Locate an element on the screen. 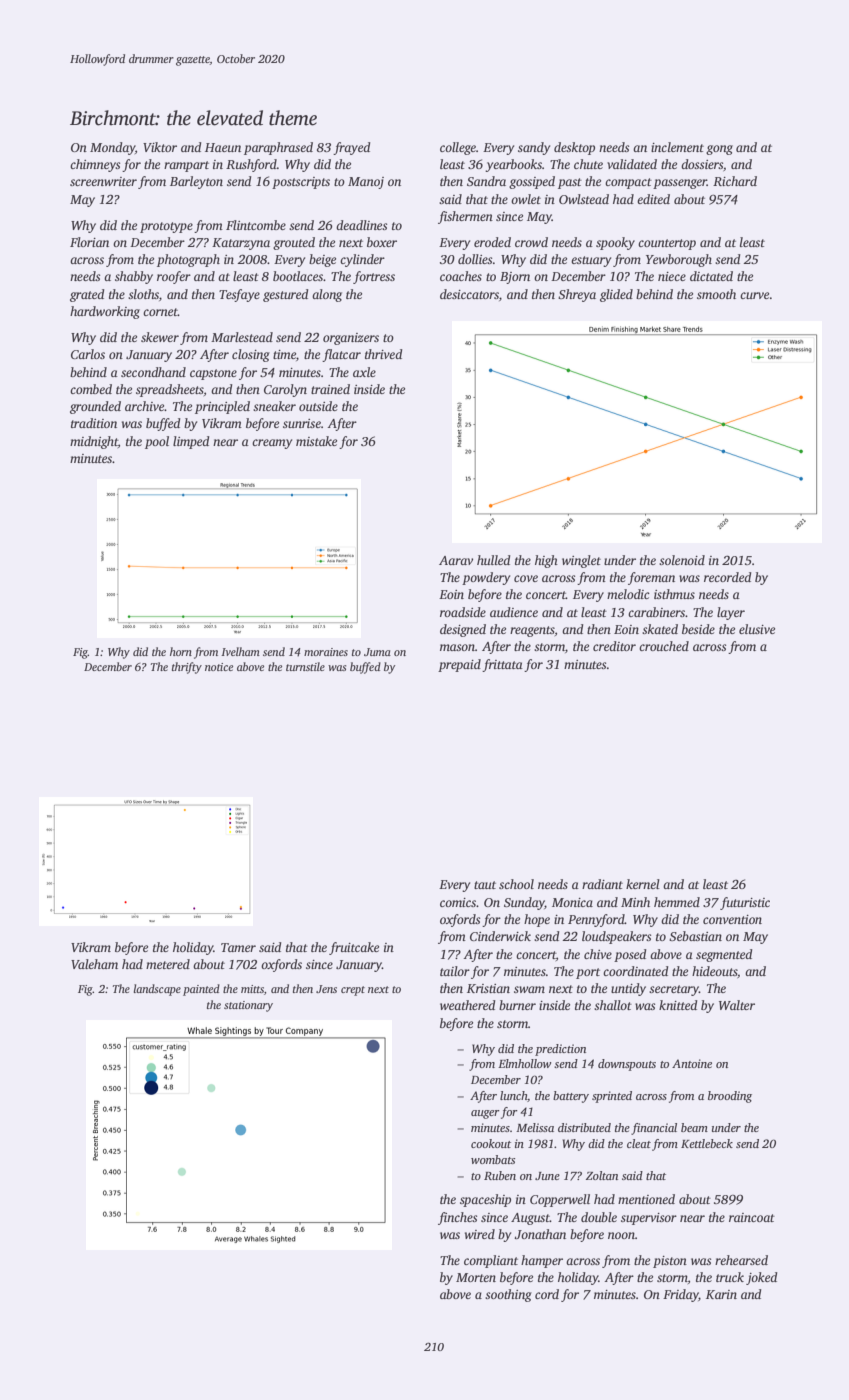 This screenshot has height=1400, width=849. shallot is located at coordinates (613, 1005).
